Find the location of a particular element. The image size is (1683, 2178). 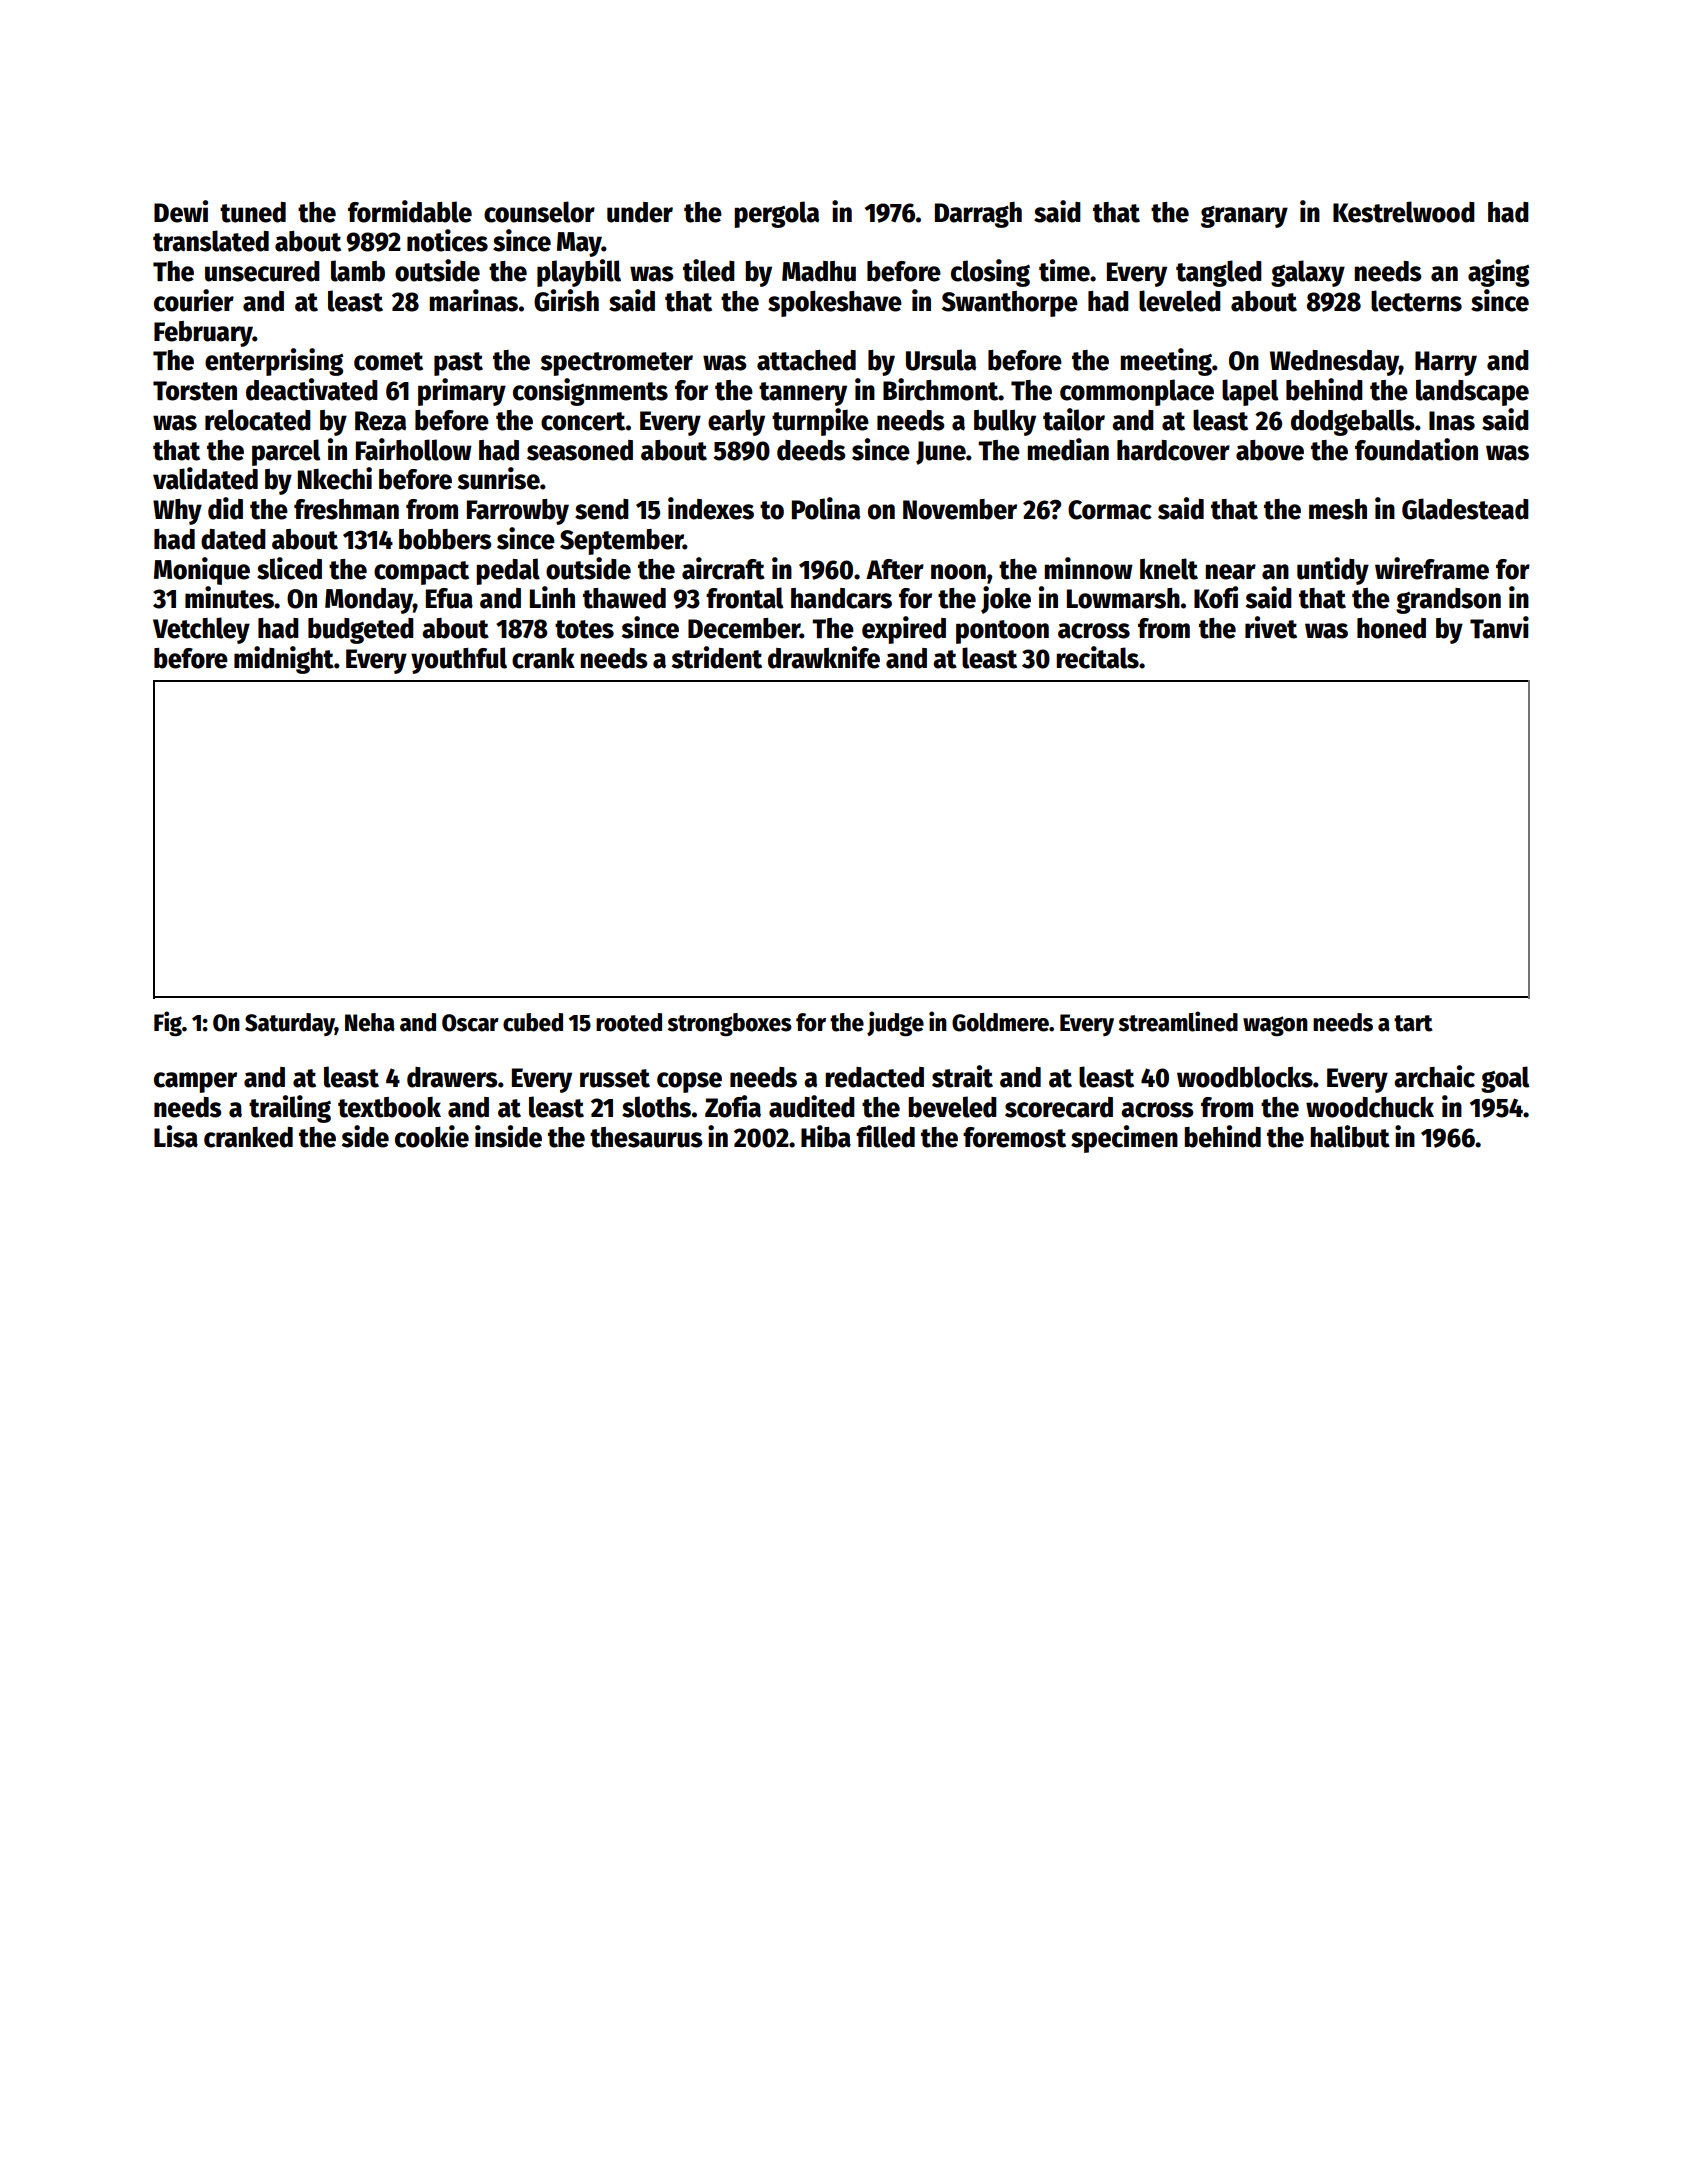

Tanvi is located at coordinates (1499, 627).
